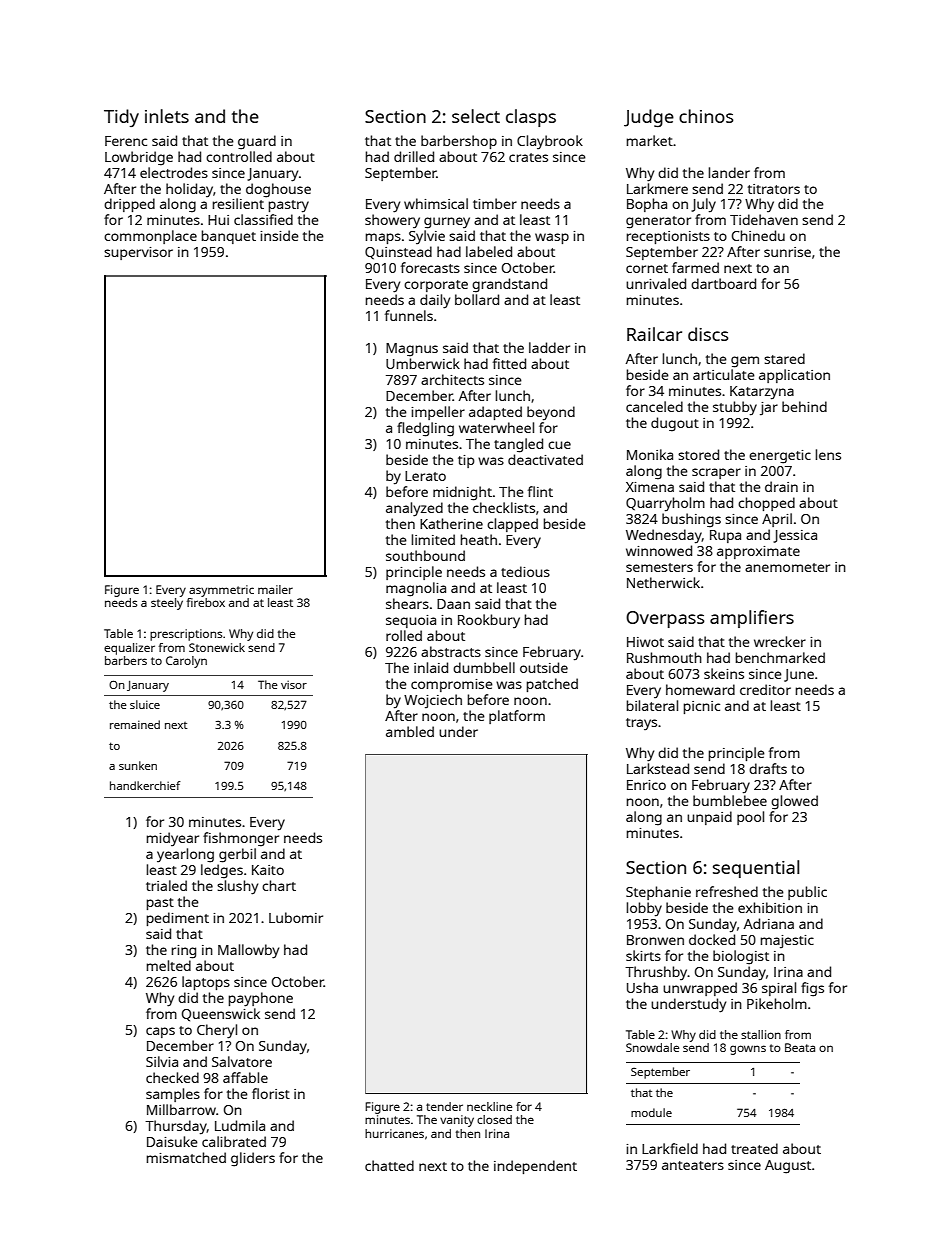  Describe the element at coordinates (727, 891) in the screenshot. I see `refreshed` at that location.
